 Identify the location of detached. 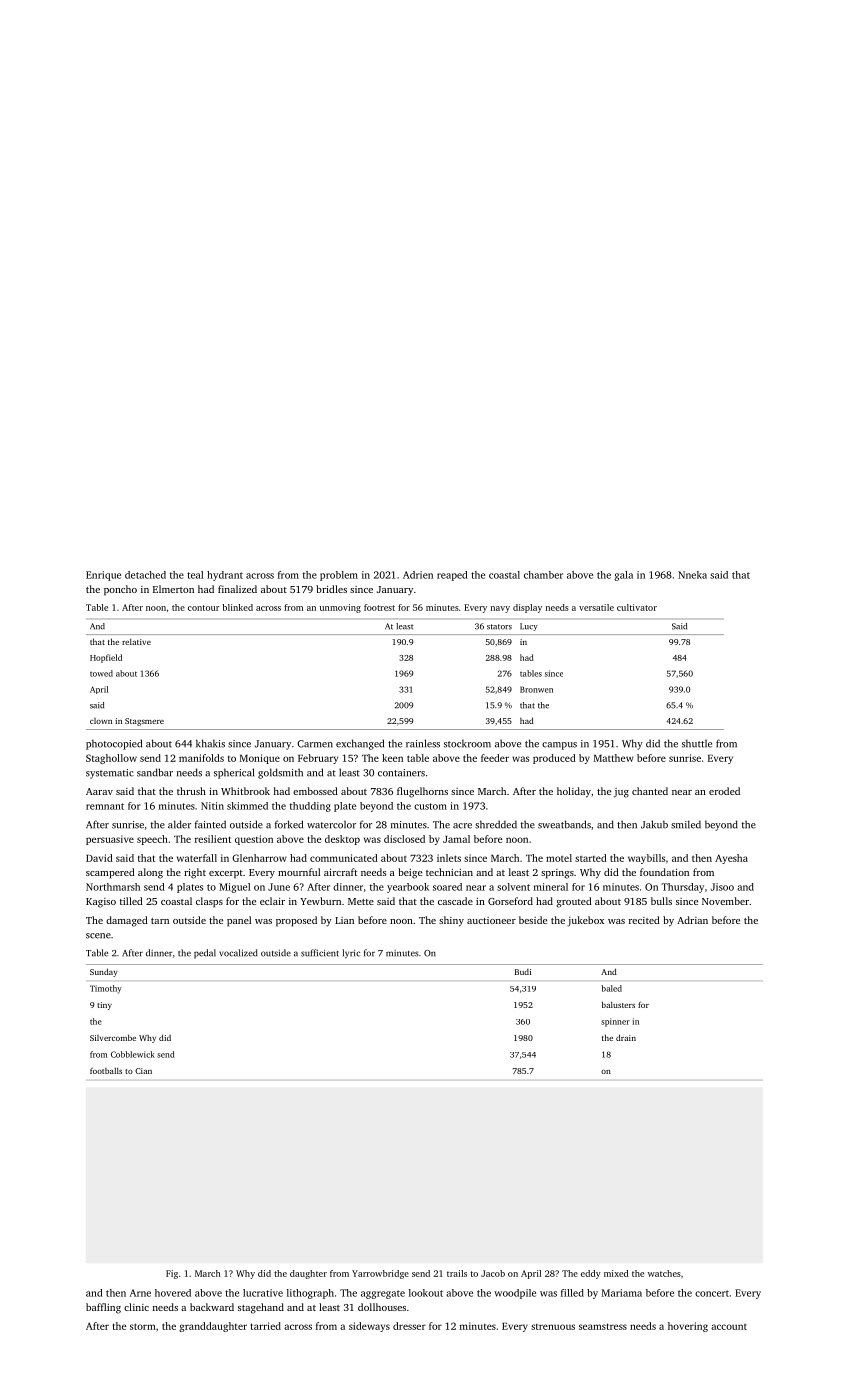
(145, 575).
